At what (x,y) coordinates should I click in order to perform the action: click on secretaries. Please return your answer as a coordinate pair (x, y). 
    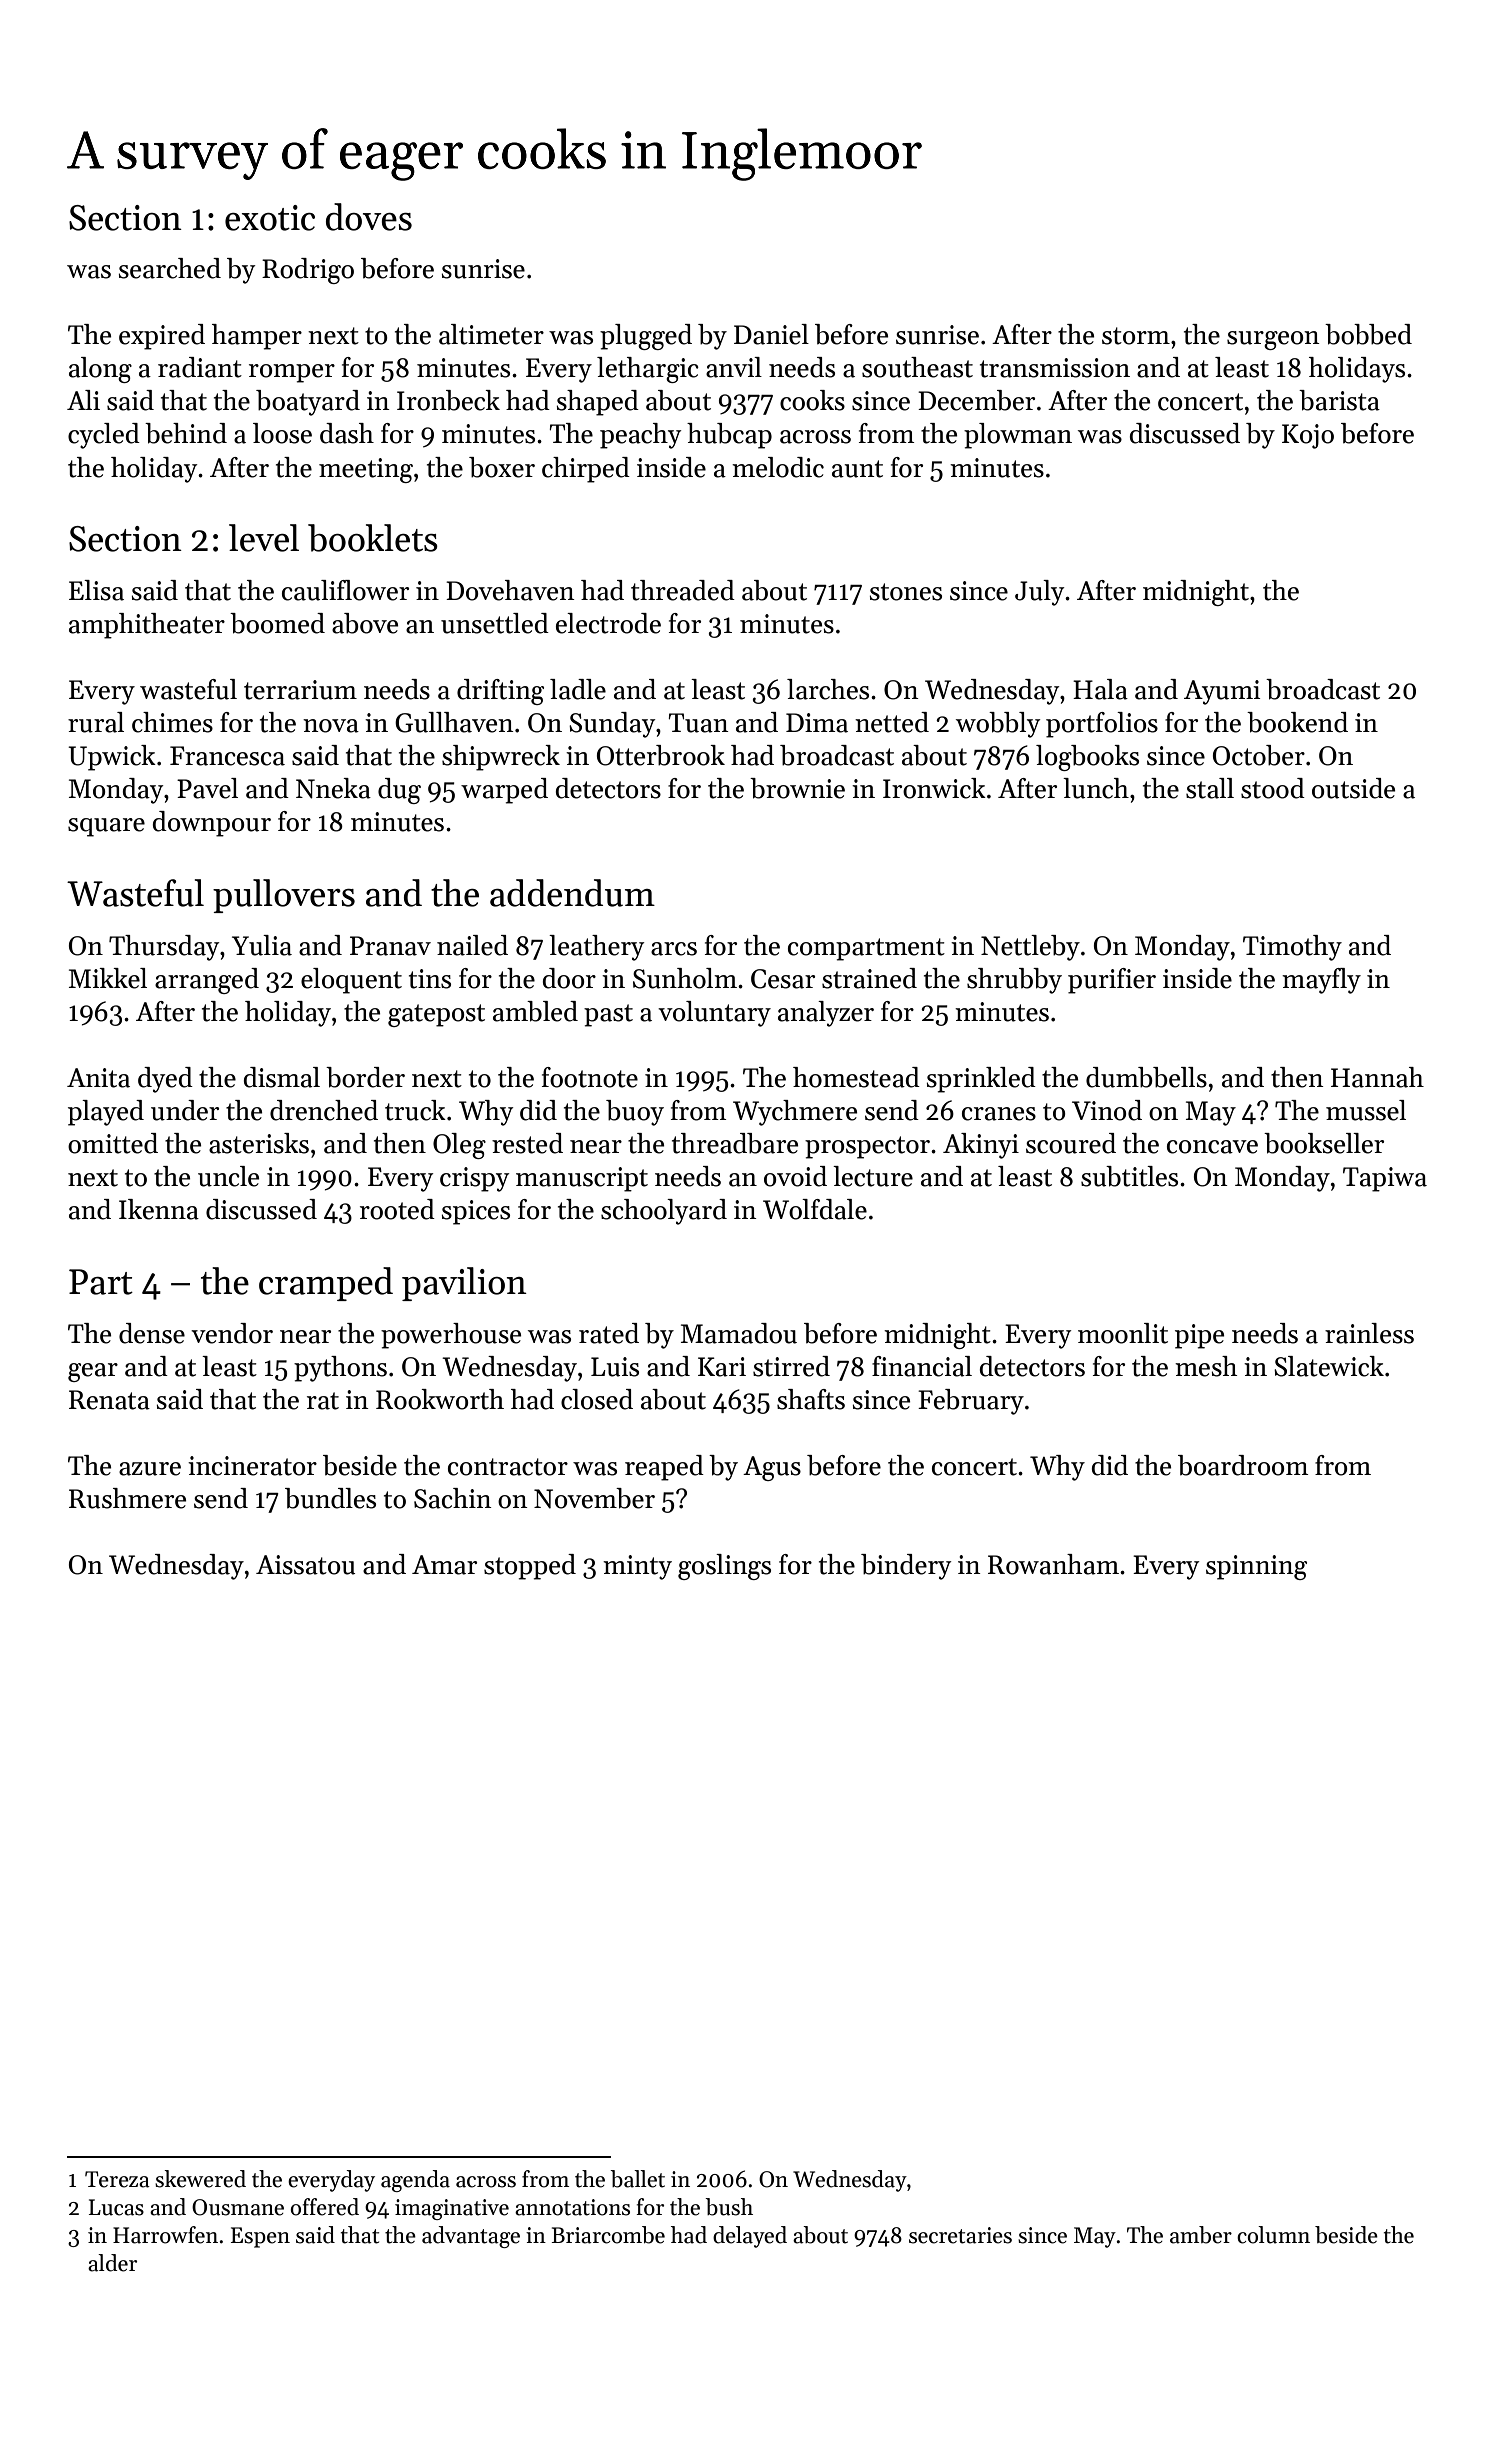
    Looking at the image, I should click on (960, 2235).
